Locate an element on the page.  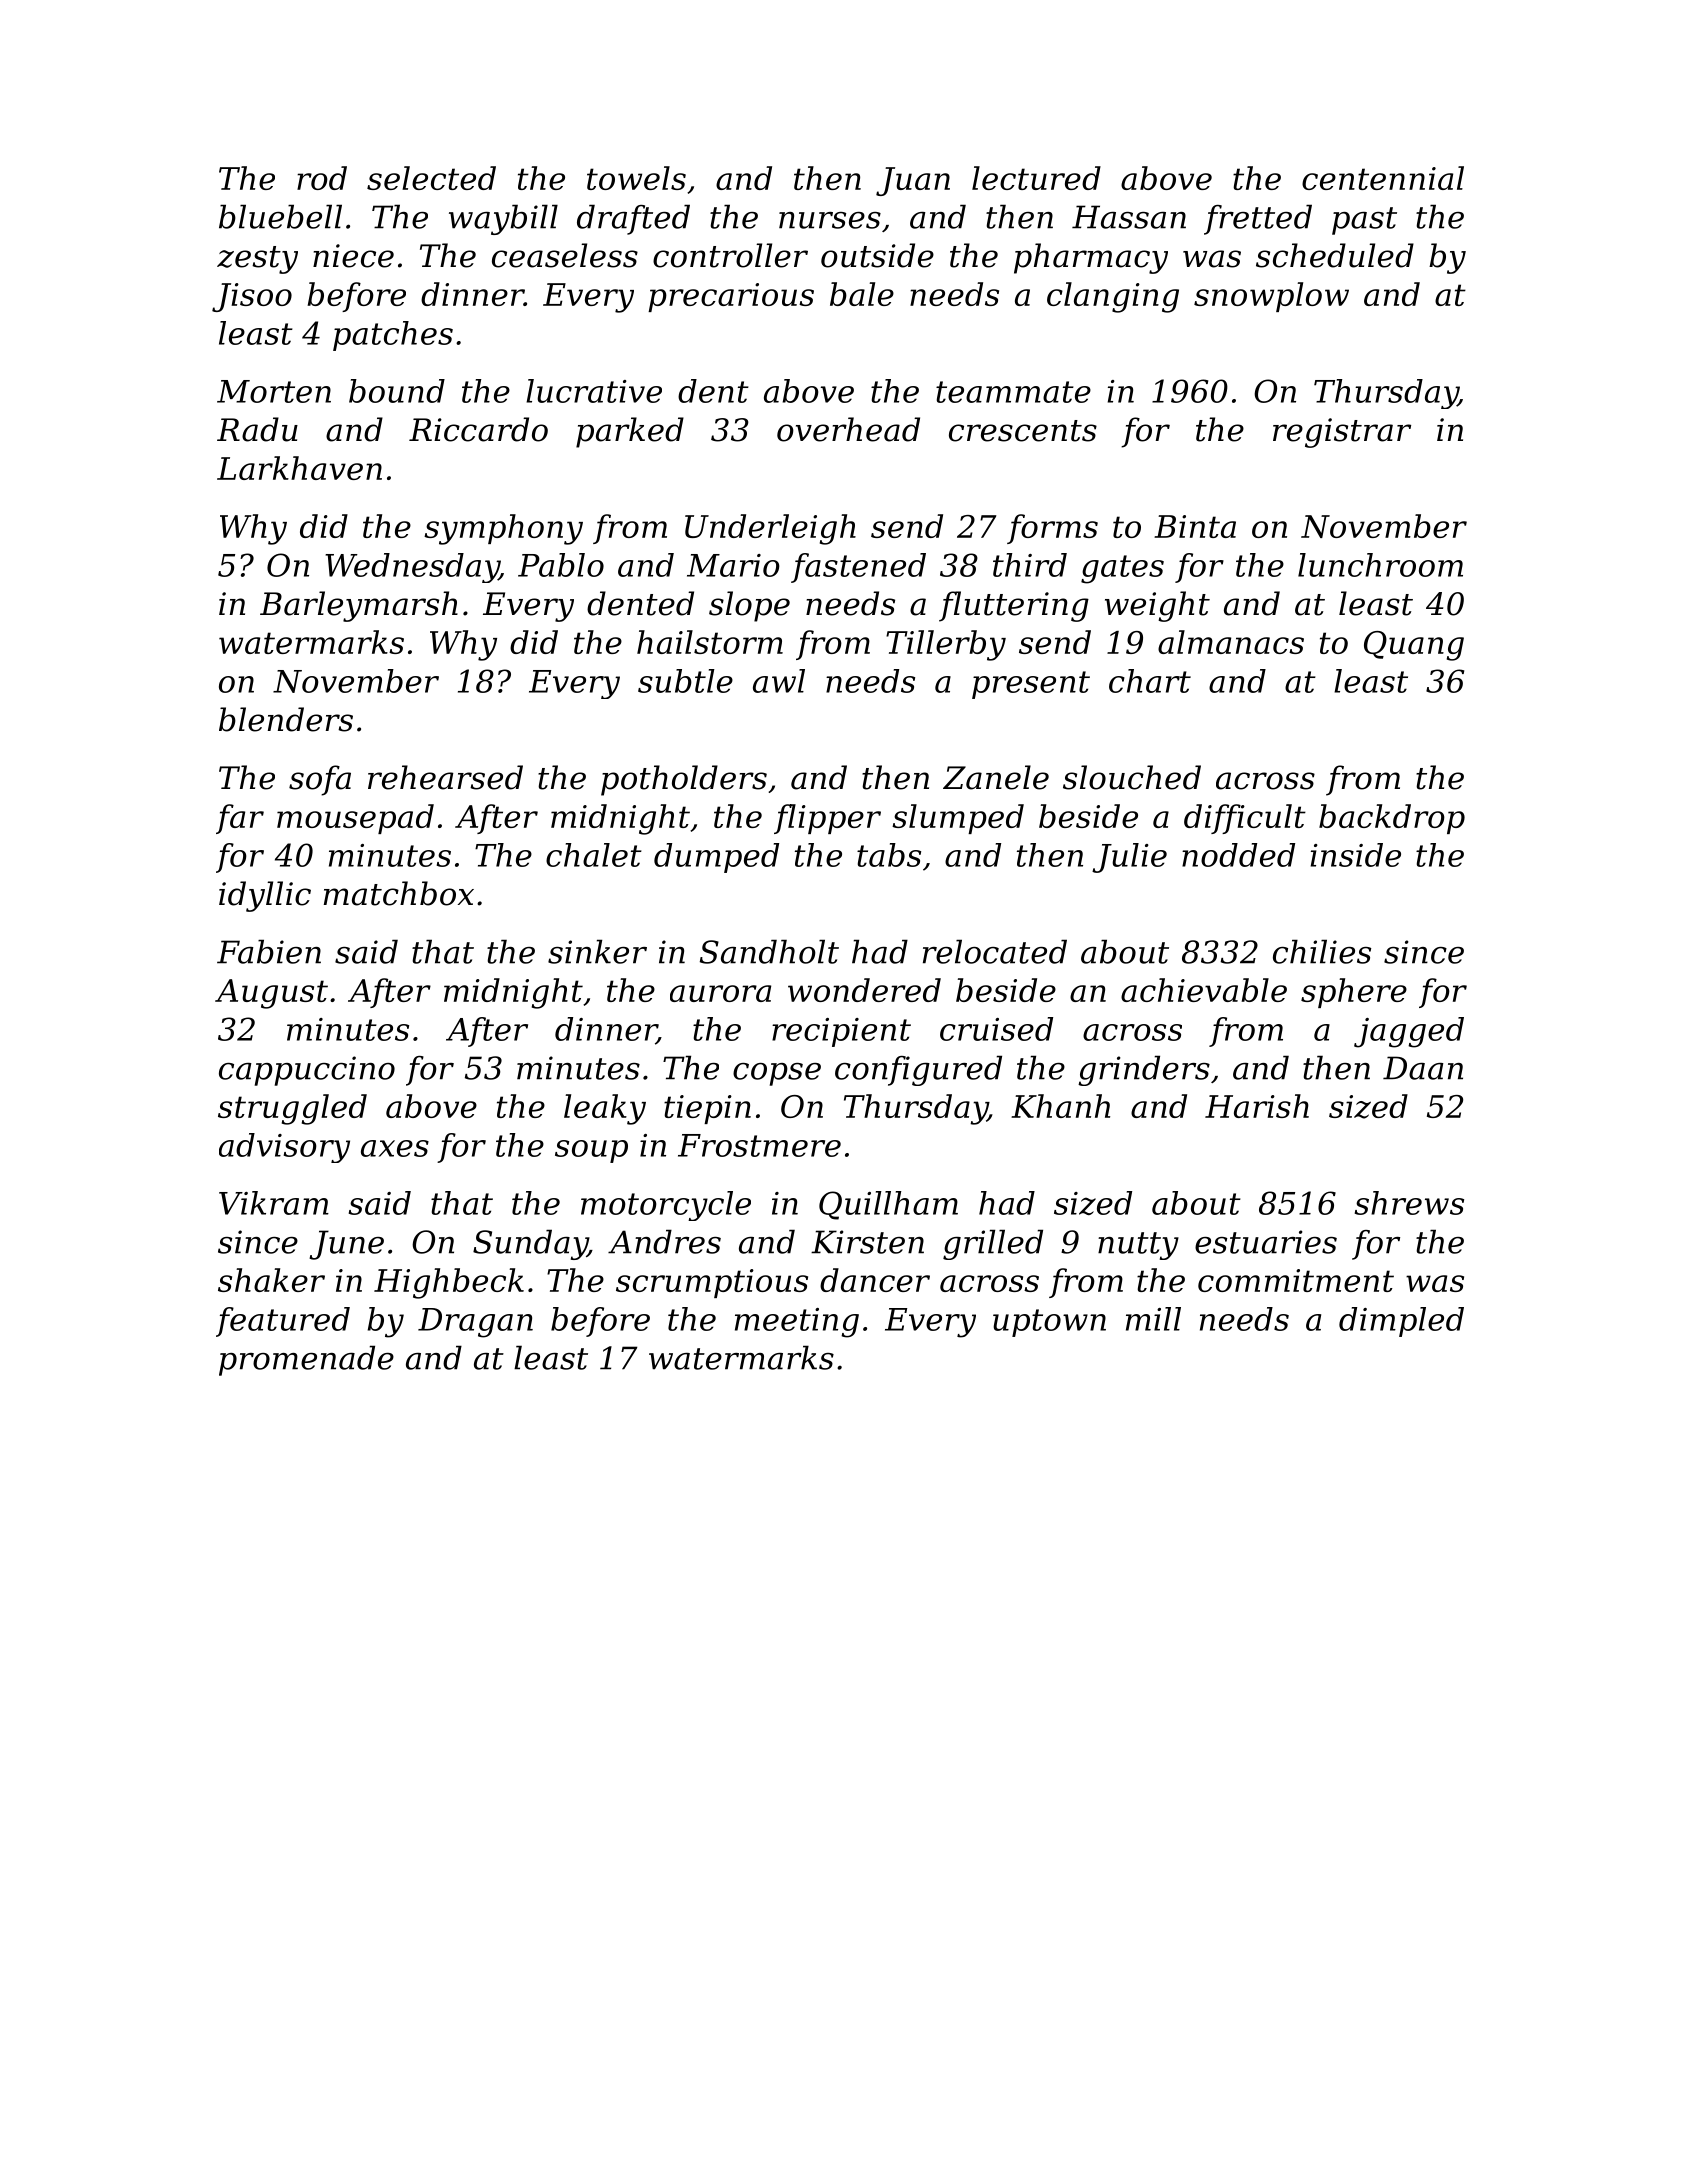
almanacs is located at coordinates (1231, 642).
